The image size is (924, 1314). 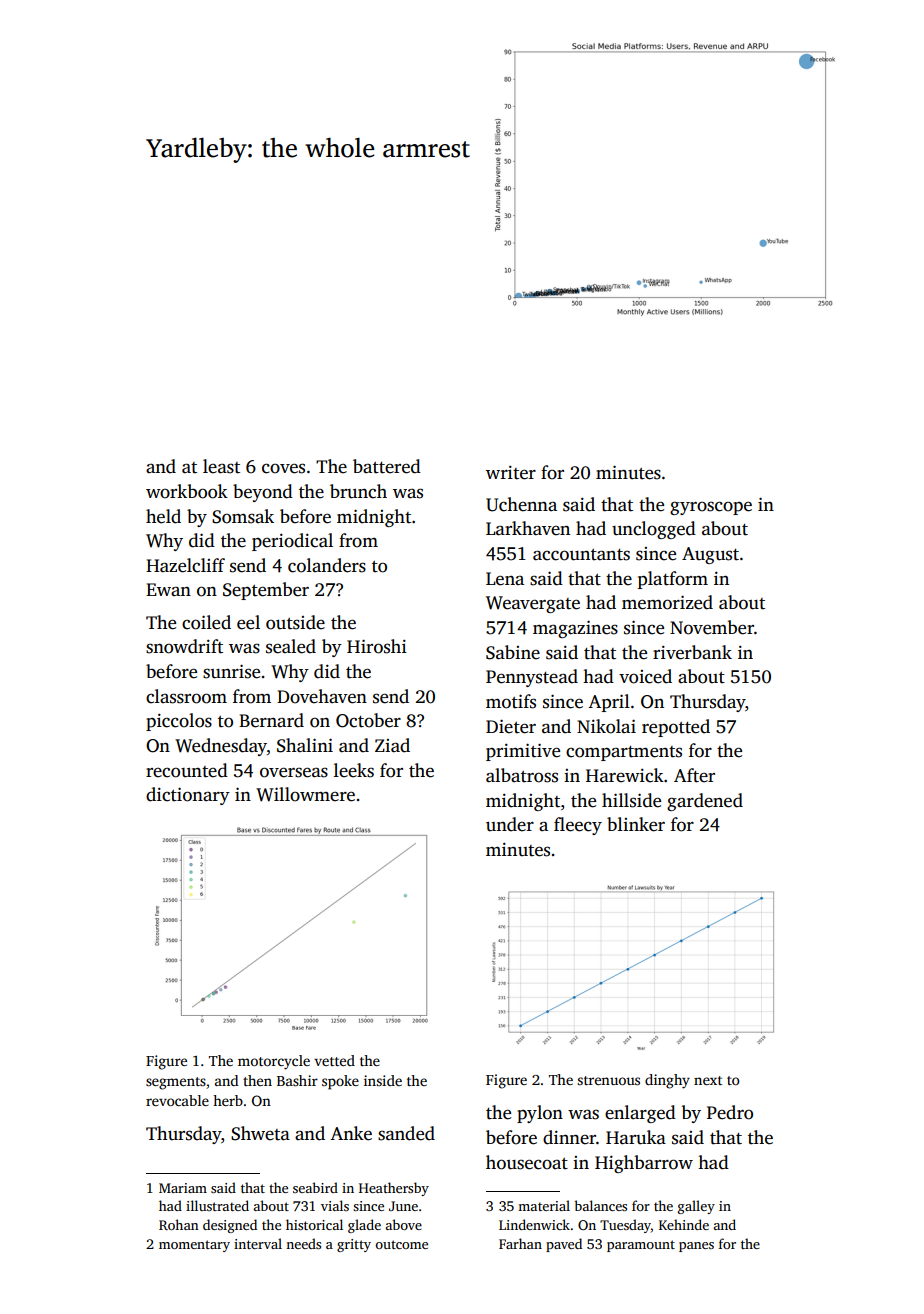 What do you see at coordinates (696, 1247) in the screenshot?
I see `panes` at bounding box center [696, 1247].
